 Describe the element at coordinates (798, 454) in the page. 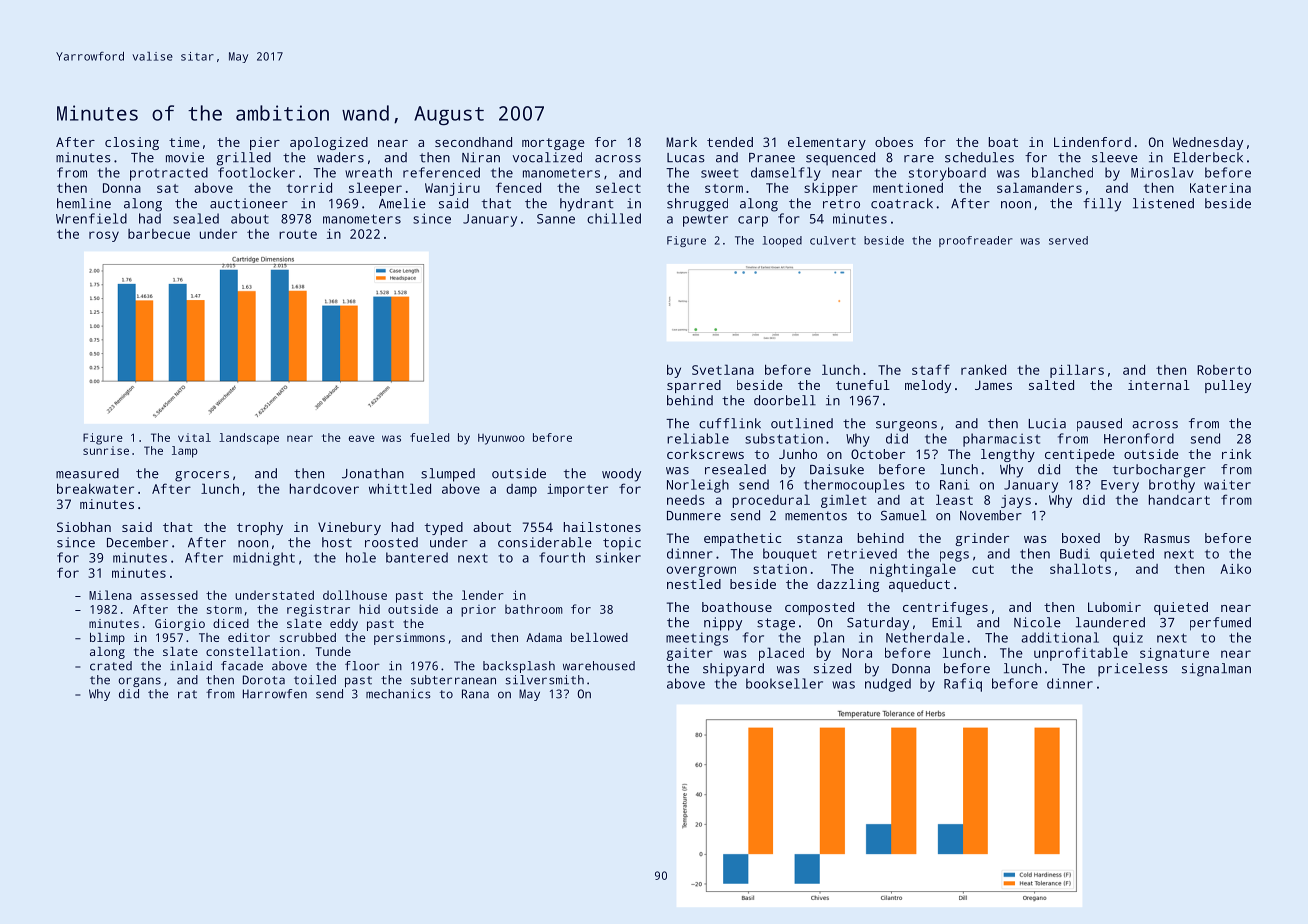

I see `Junho` at that location.
